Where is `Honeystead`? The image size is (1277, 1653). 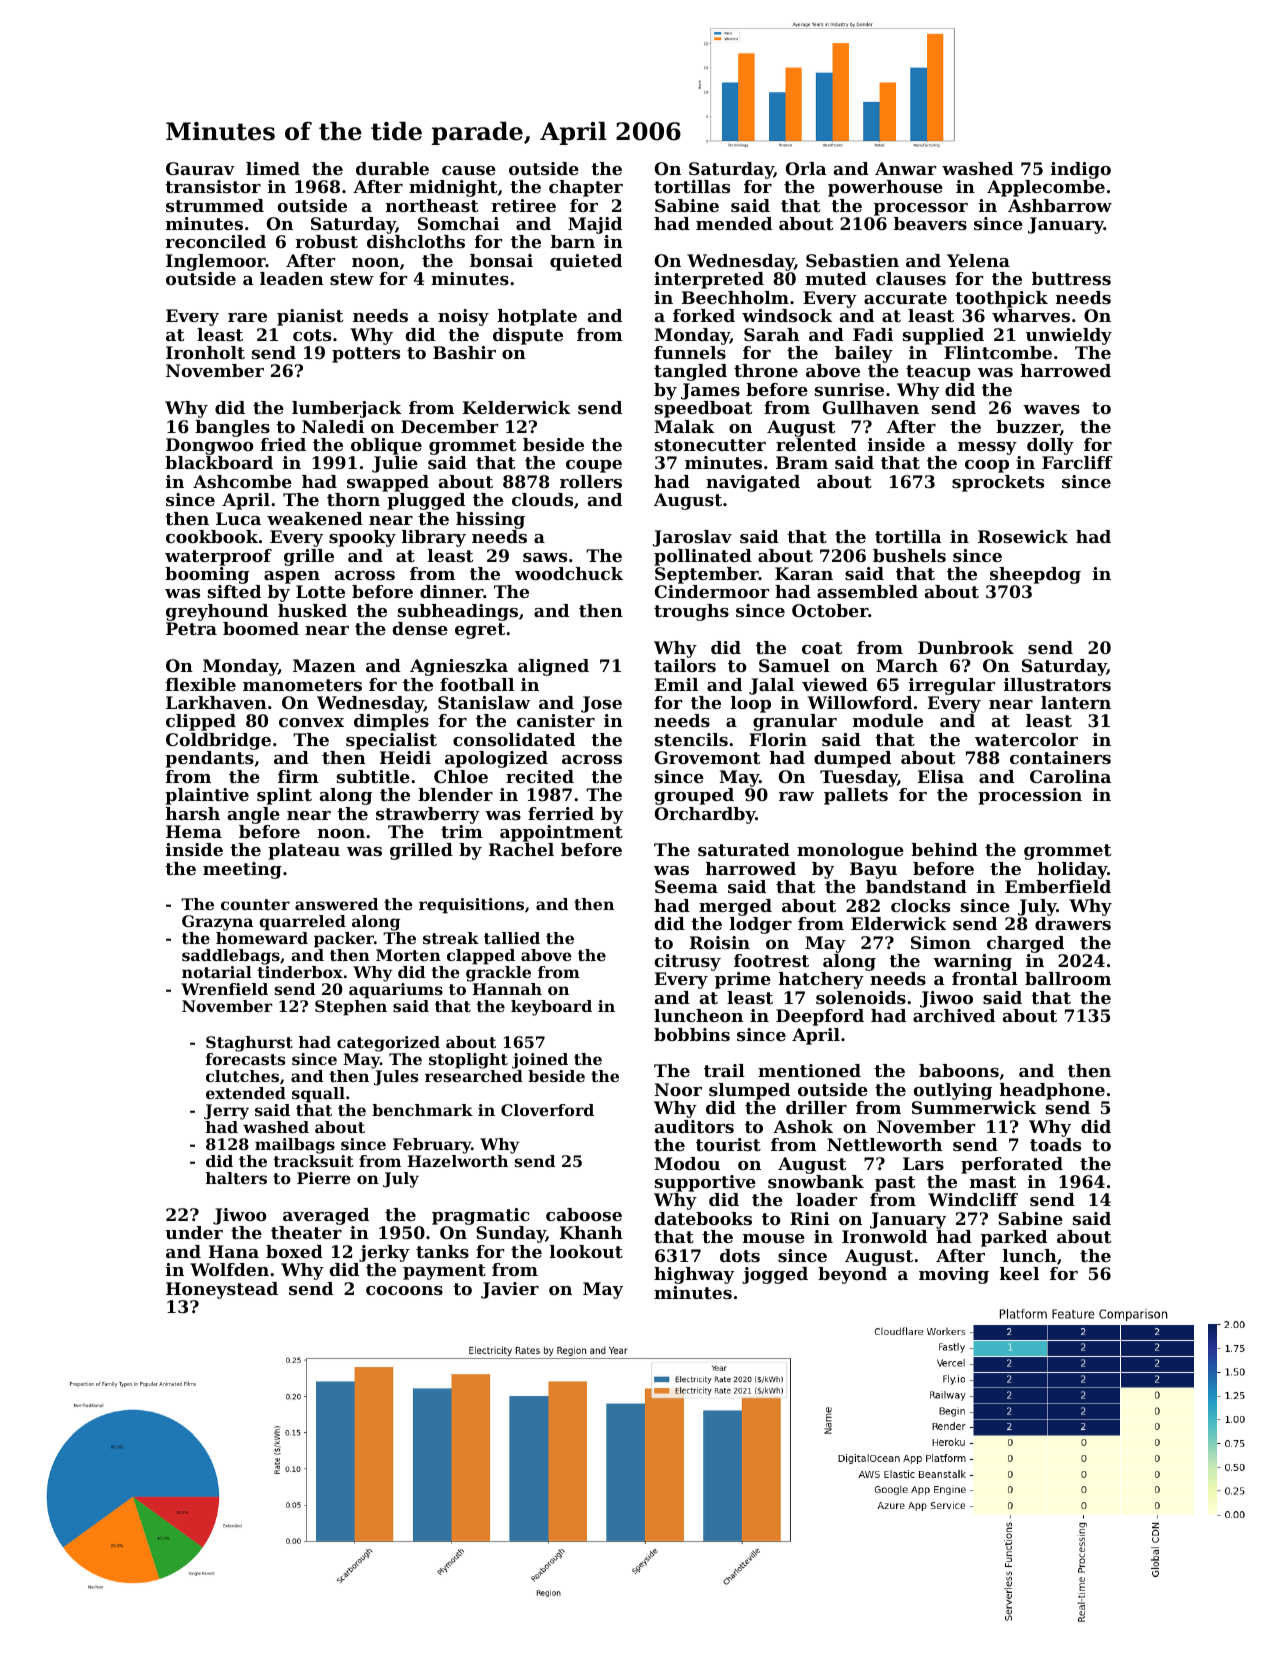
Honeystead is located at coordinates (222, 1290).
